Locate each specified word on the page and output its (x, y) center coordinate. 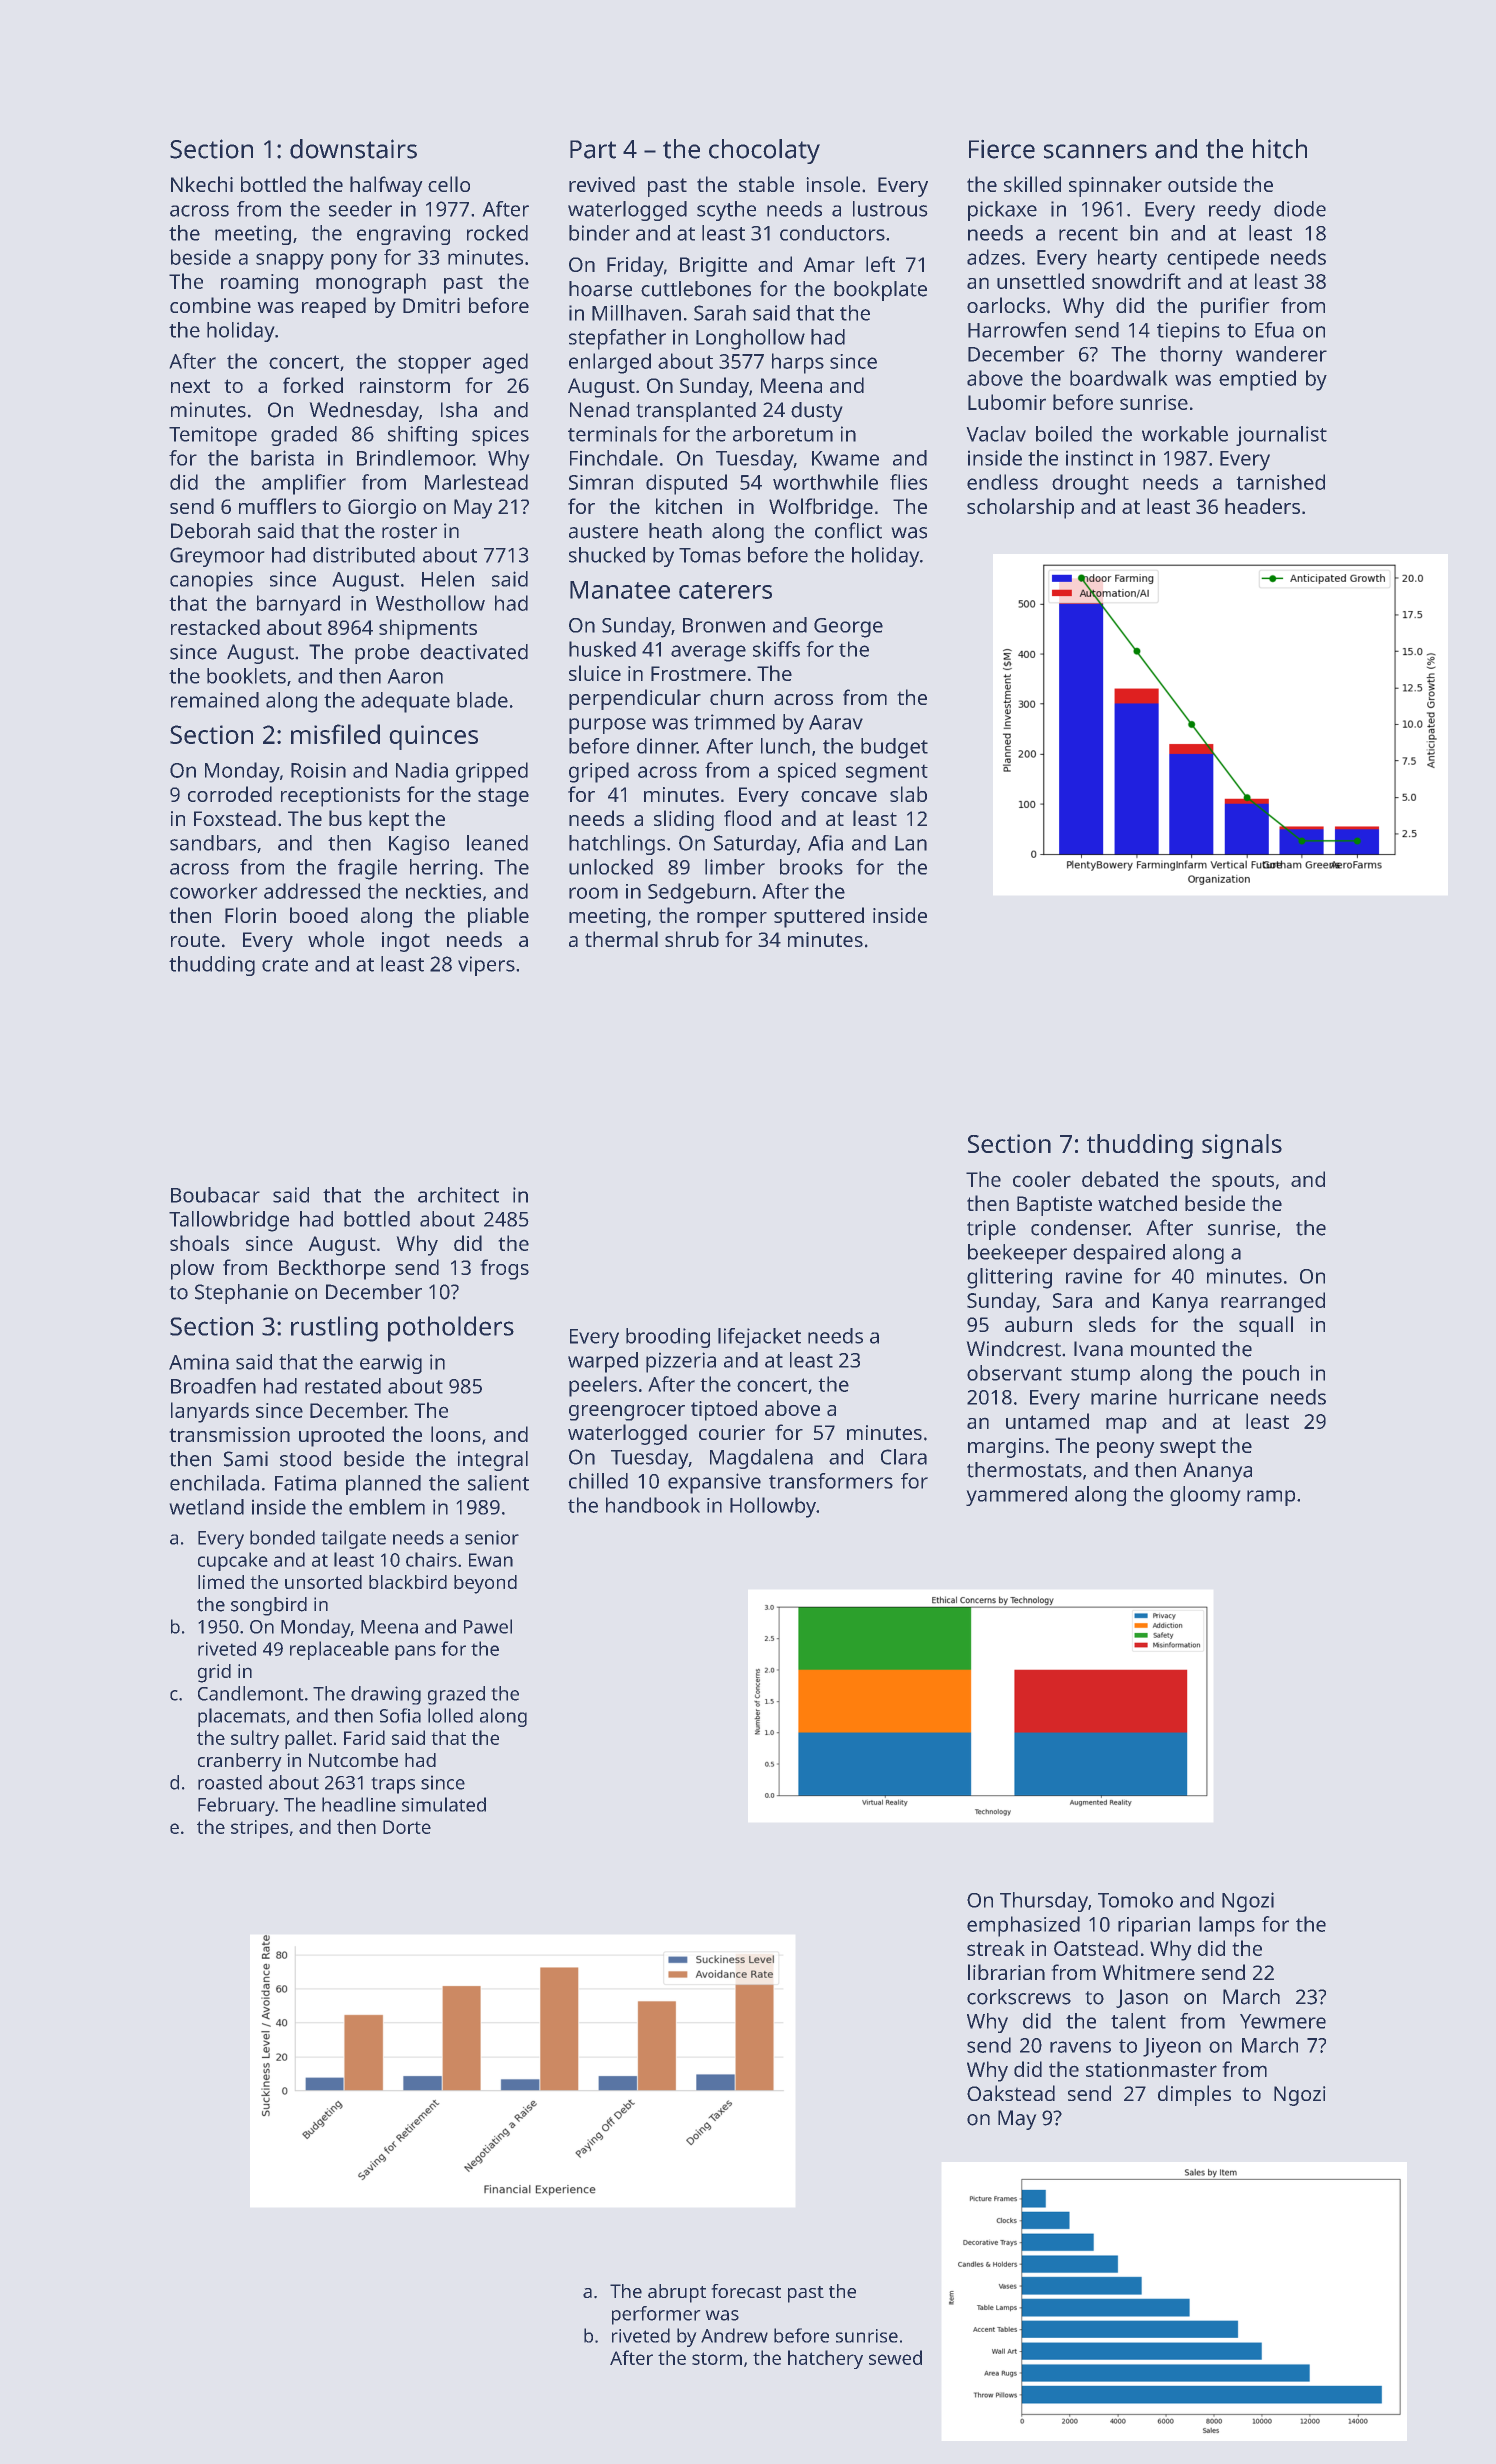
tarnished (1280, 482)
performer (656, 2315)
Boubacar (215, 1195)
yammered (1016, 1496)
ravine (1094, 1276)
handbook (653, 1505)
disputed (686, 484)
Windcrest (1013, 1349)
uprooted (341, 1436)
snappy (290, 261)
